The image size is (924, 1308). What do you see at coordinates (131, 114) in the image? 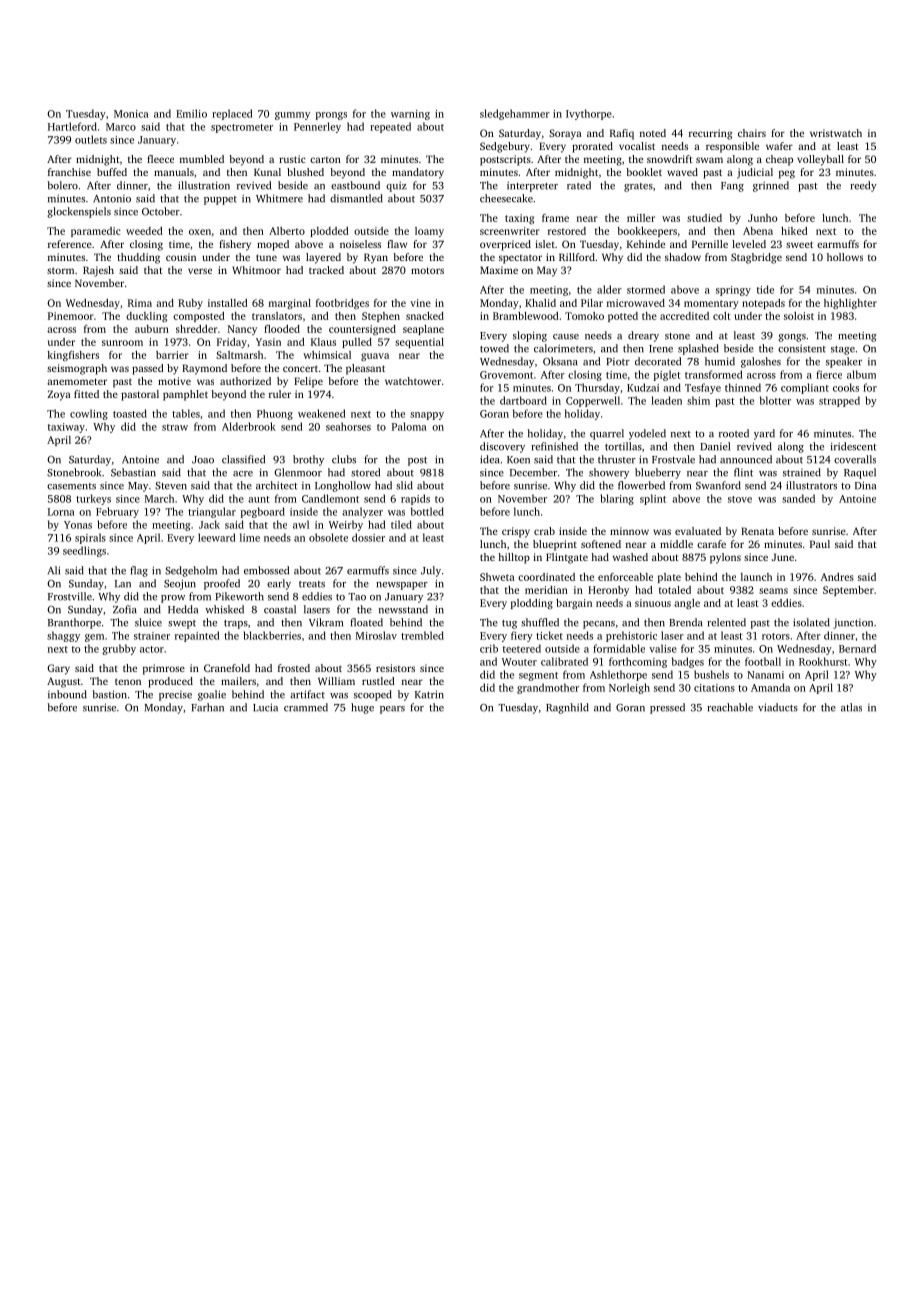
I see `Monica` at bounding box center [131, 114].
